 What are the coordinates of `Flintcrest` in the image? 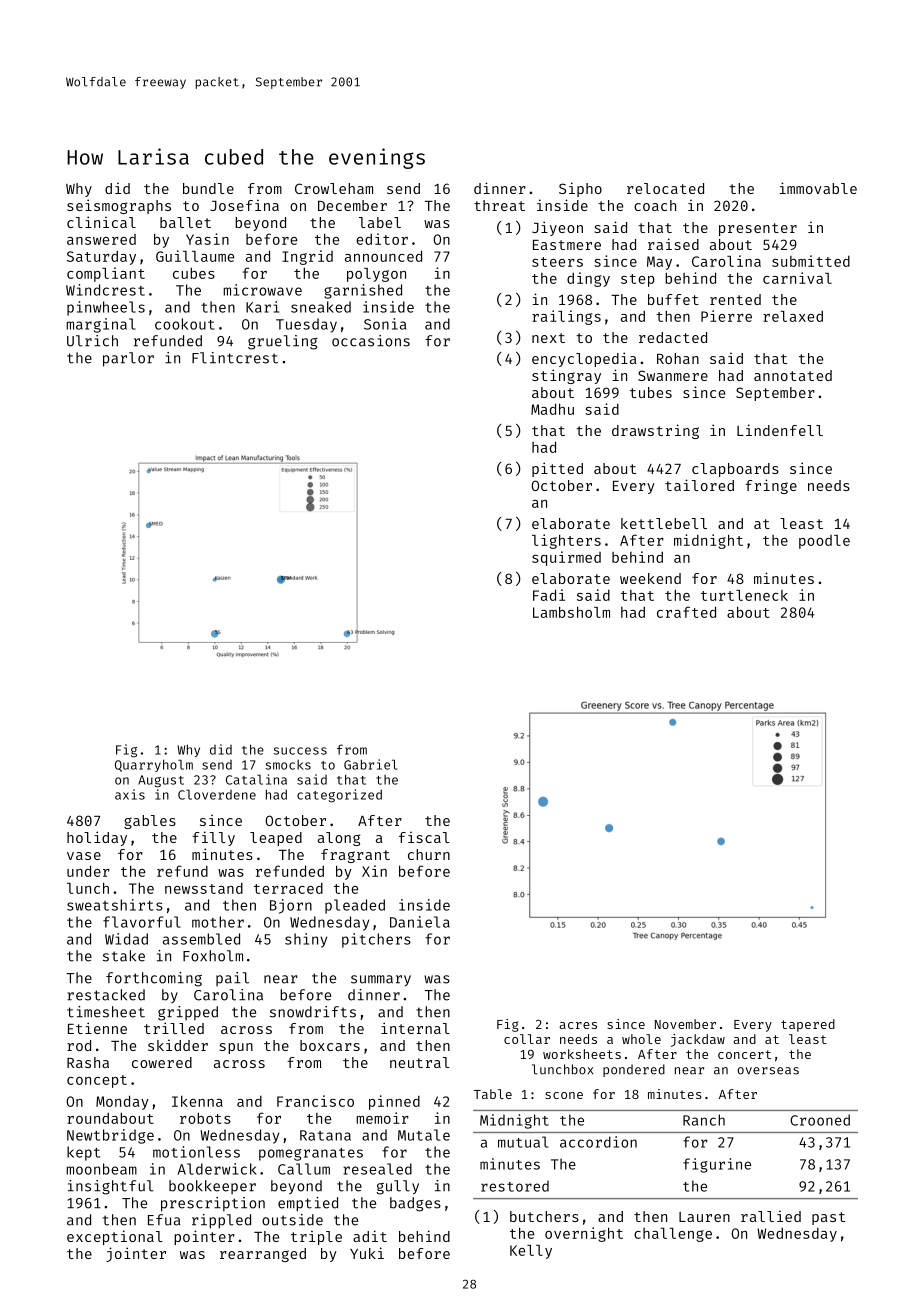 It's located at (235, 358).
